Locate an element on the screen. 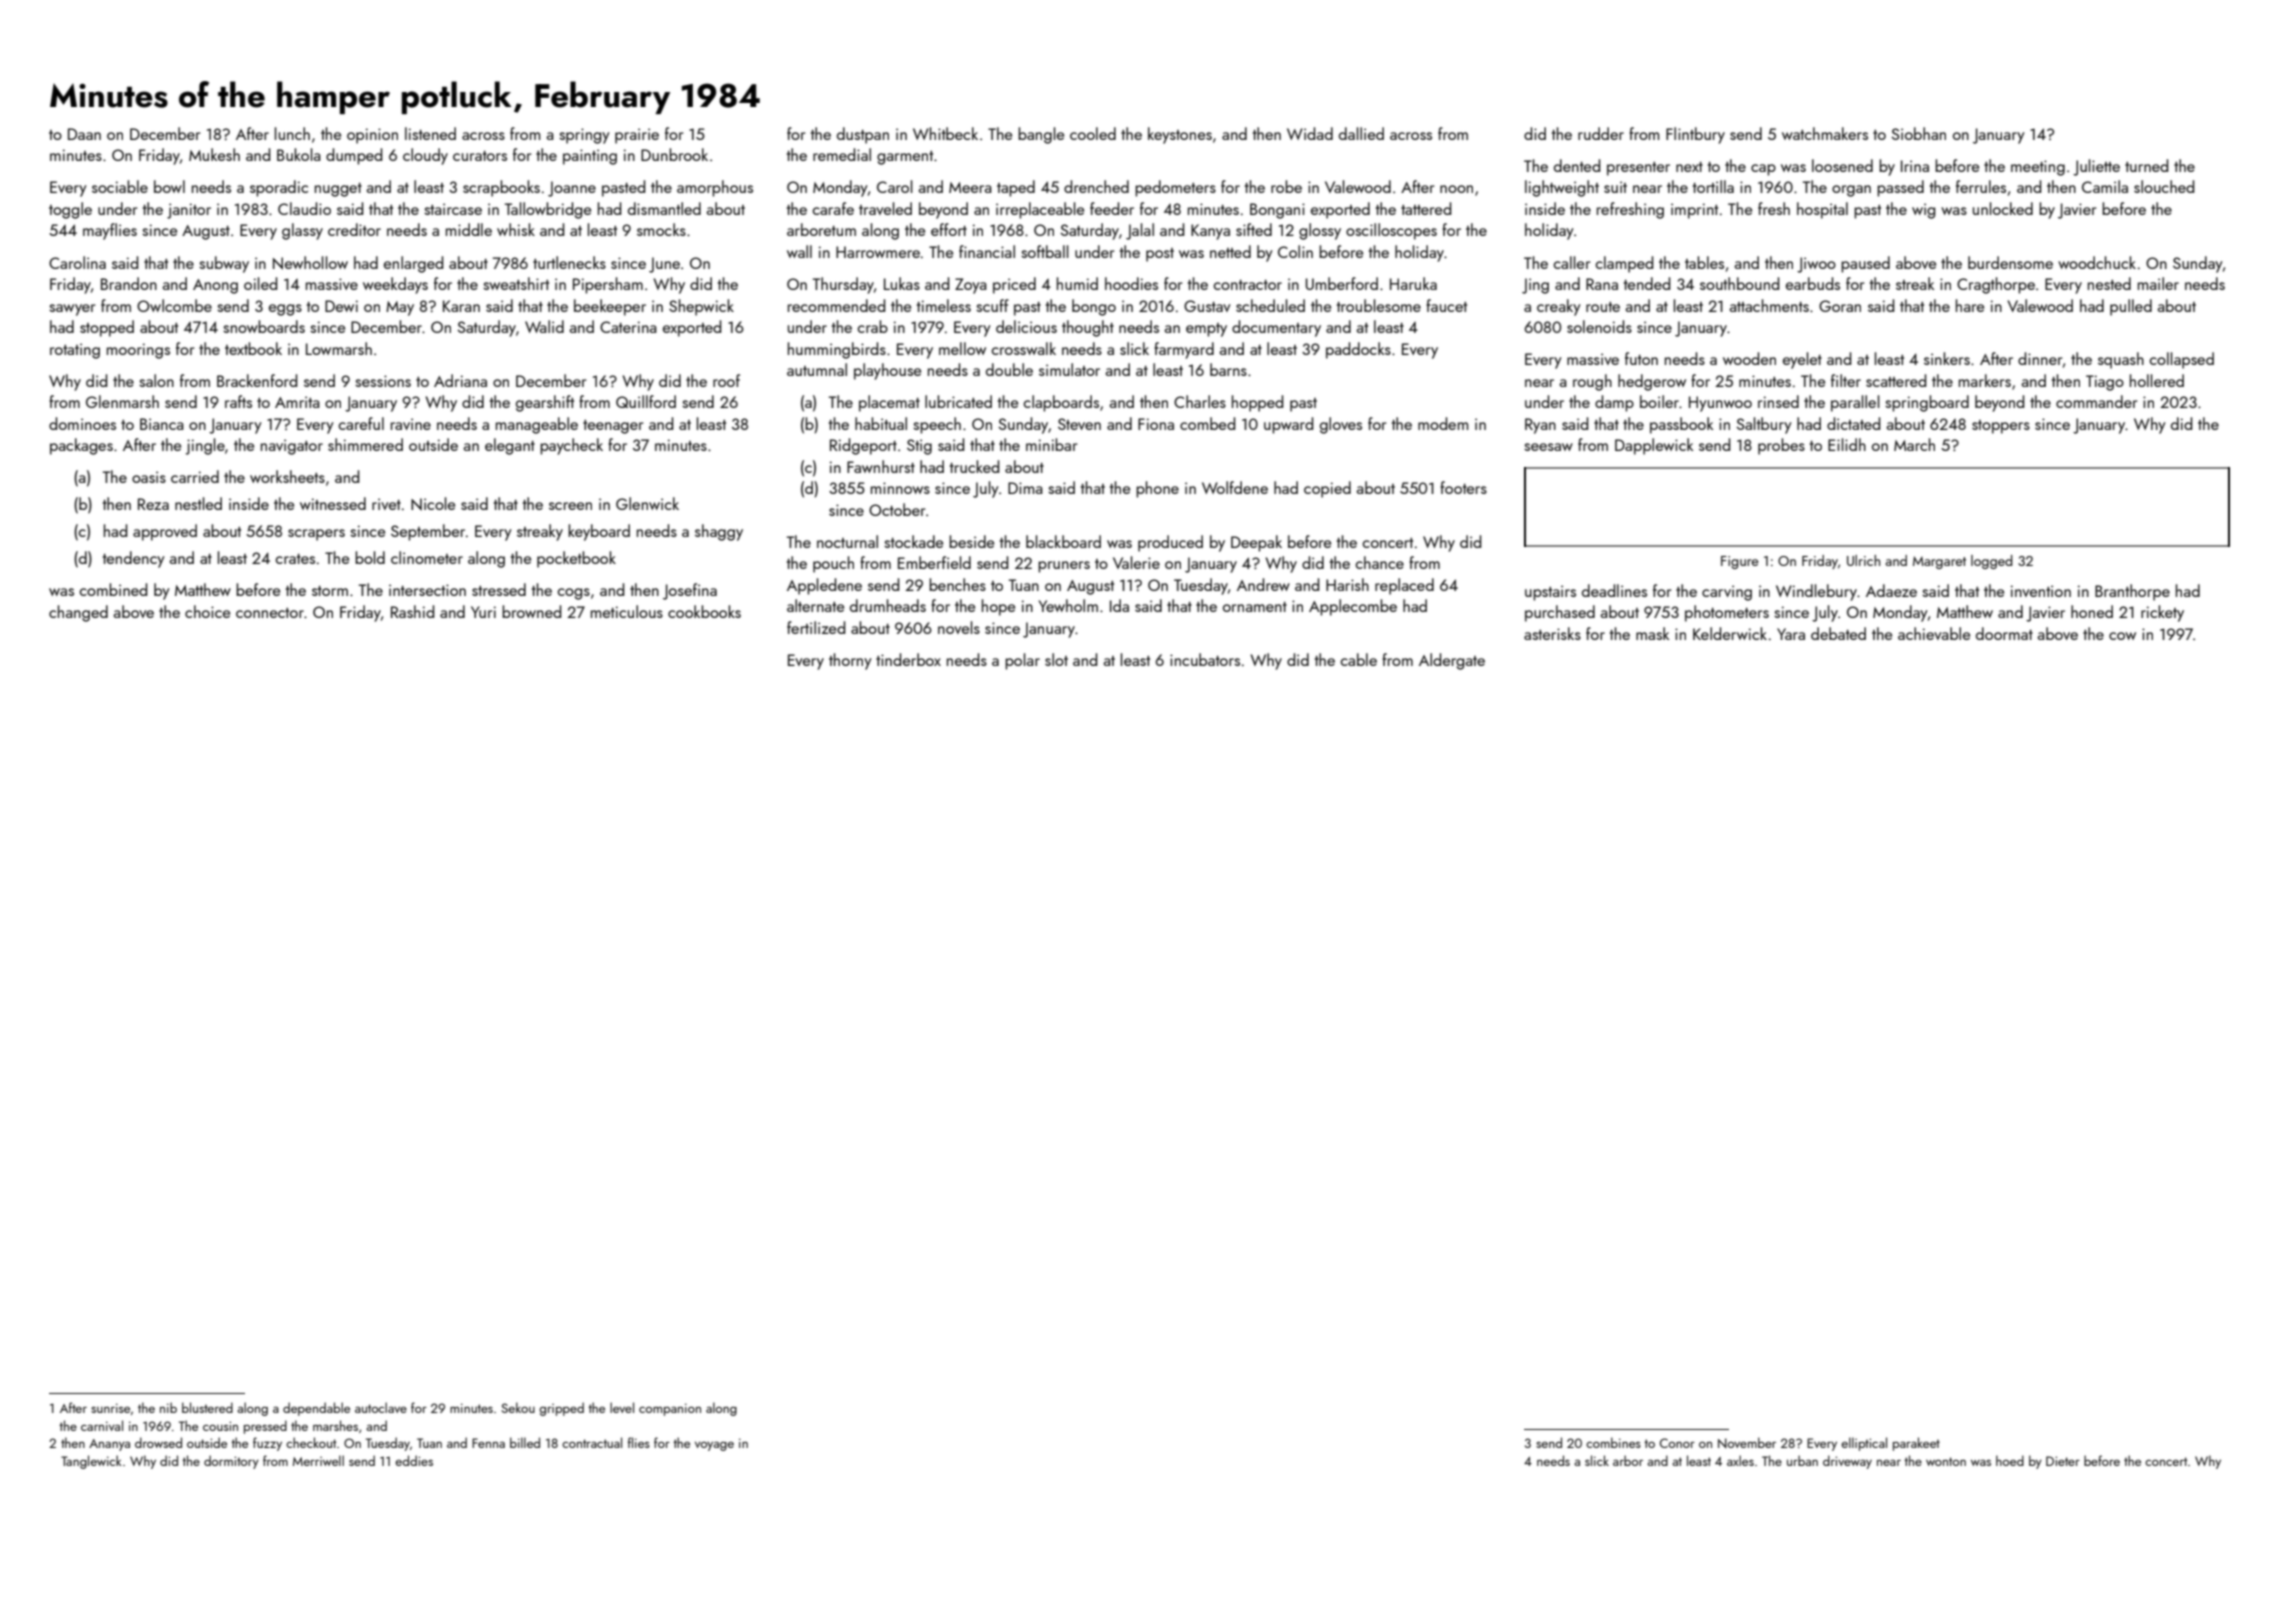 The image size is (2279, 1612). Widad is located at coordinates (1310, 133).
